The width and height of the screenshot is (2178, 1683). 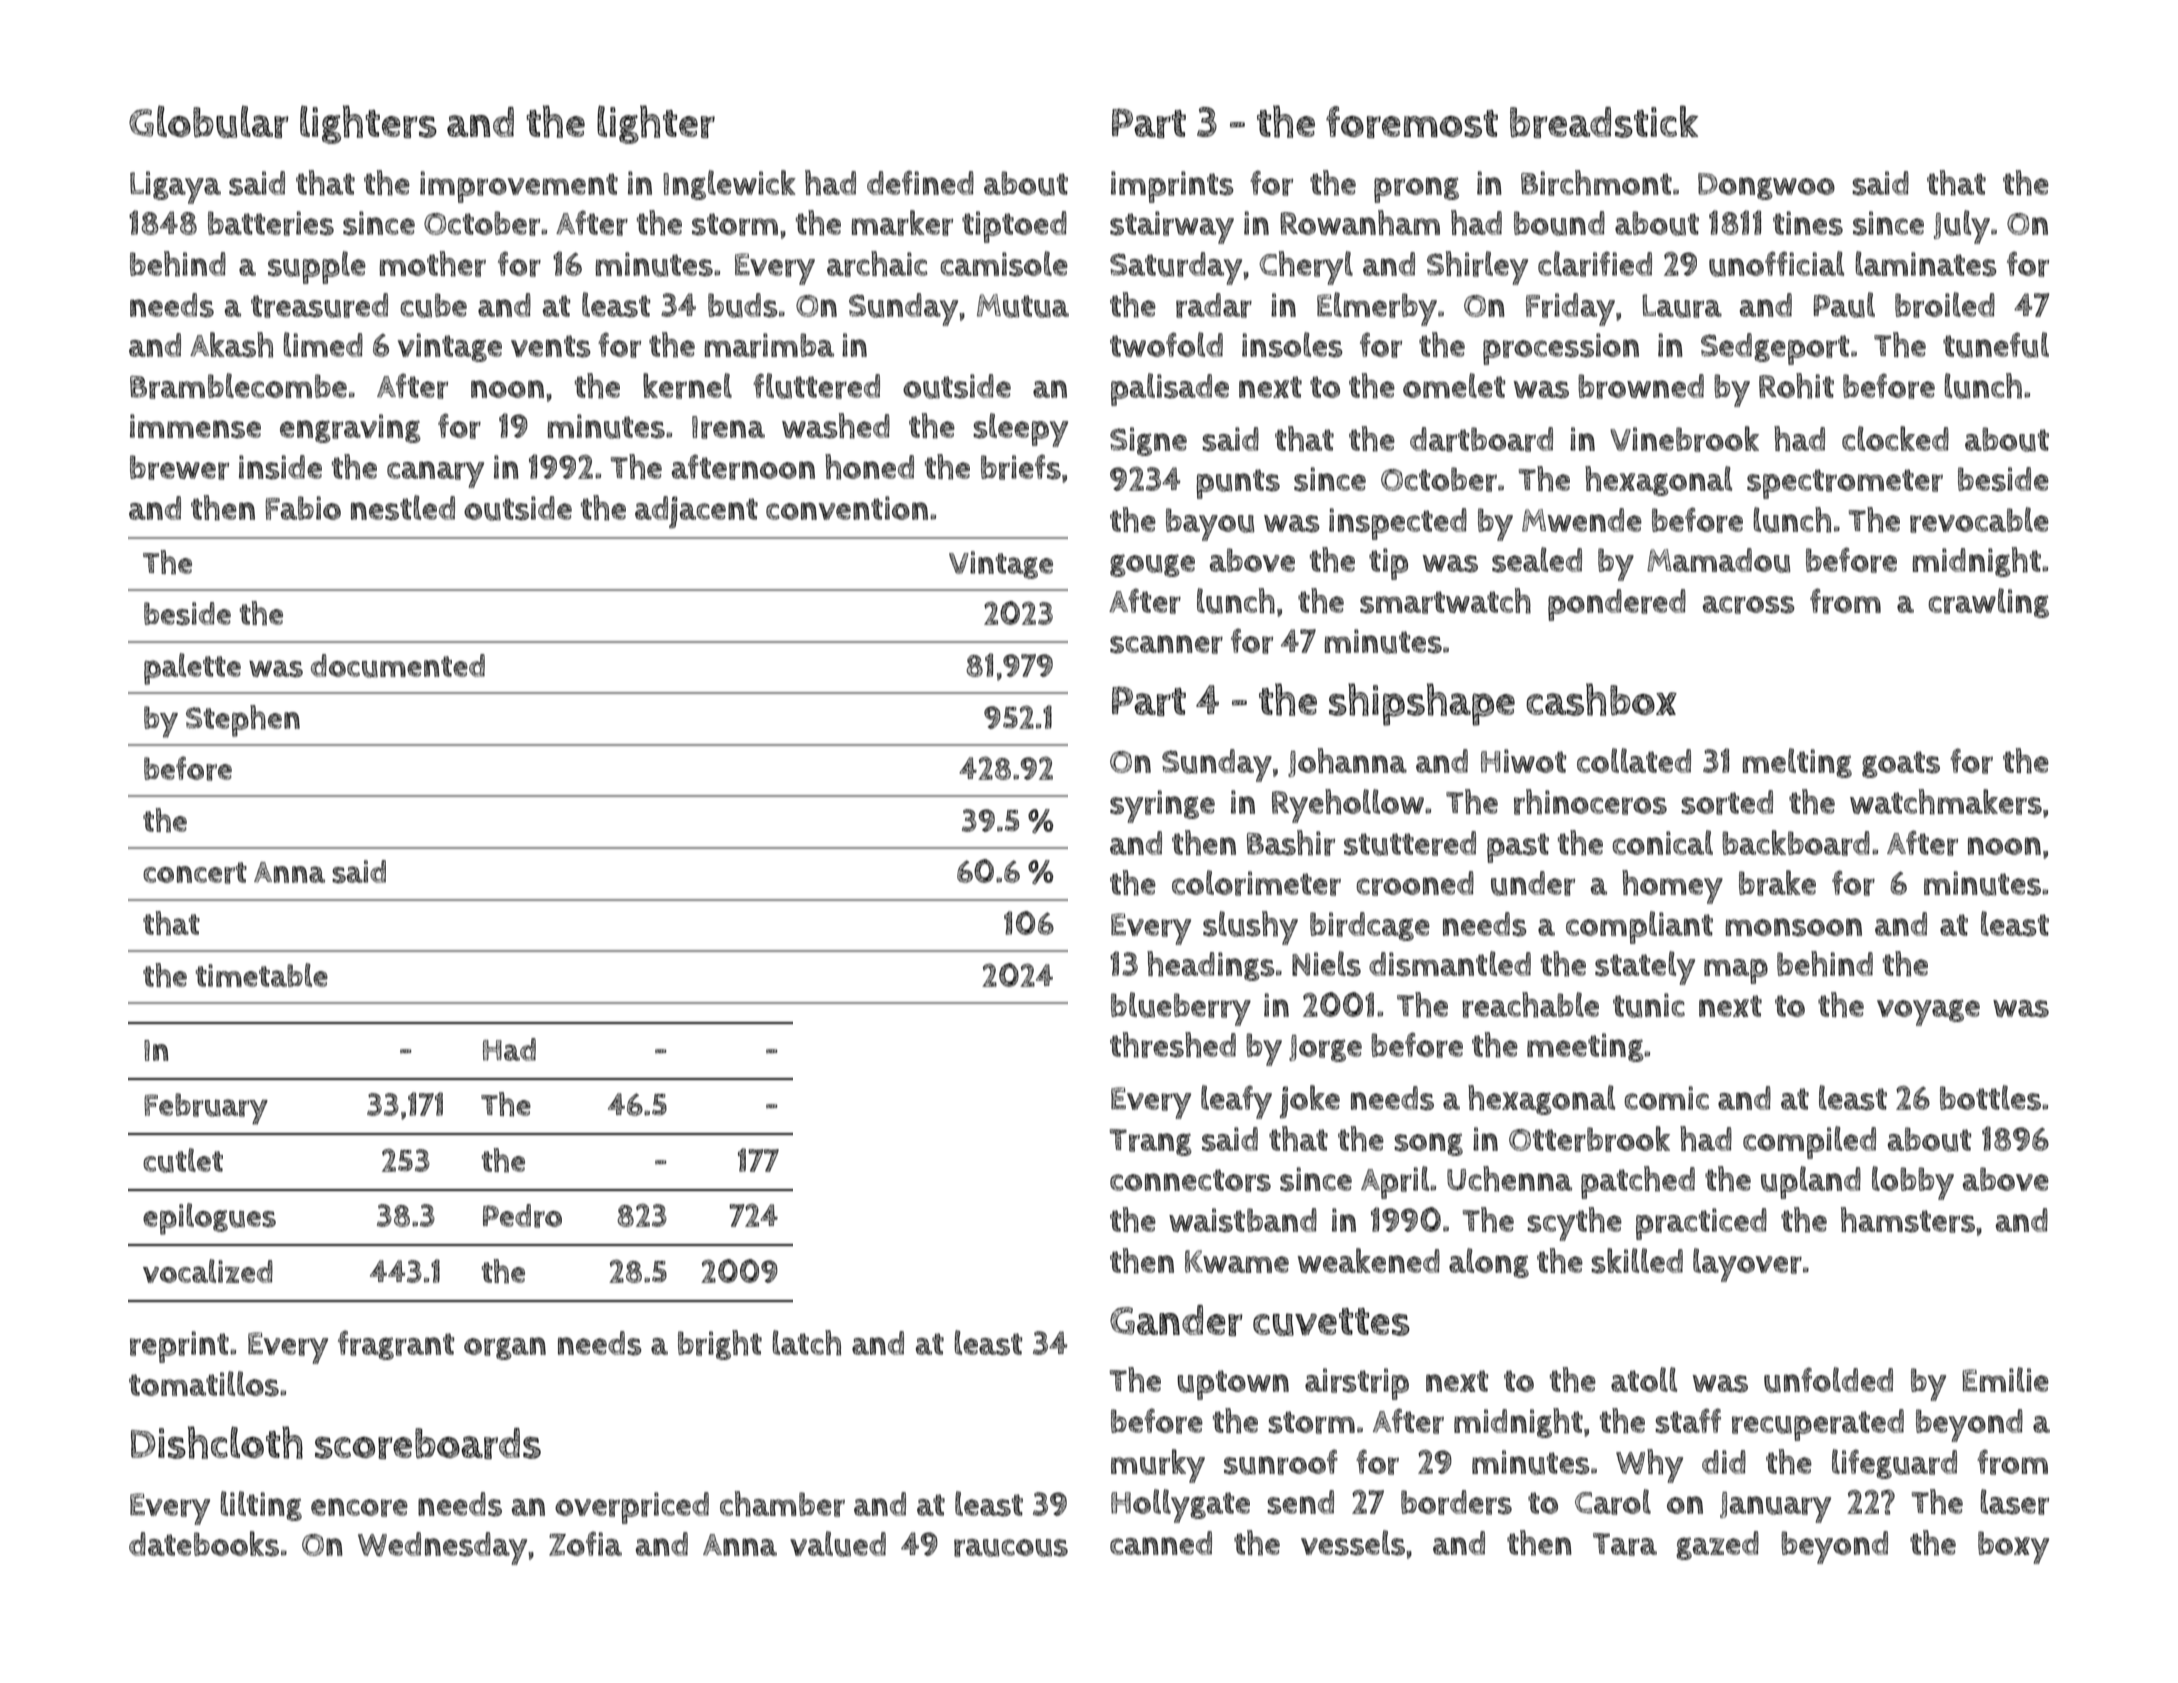 I want to click on boxy, so click(x=2013, y=1547).
